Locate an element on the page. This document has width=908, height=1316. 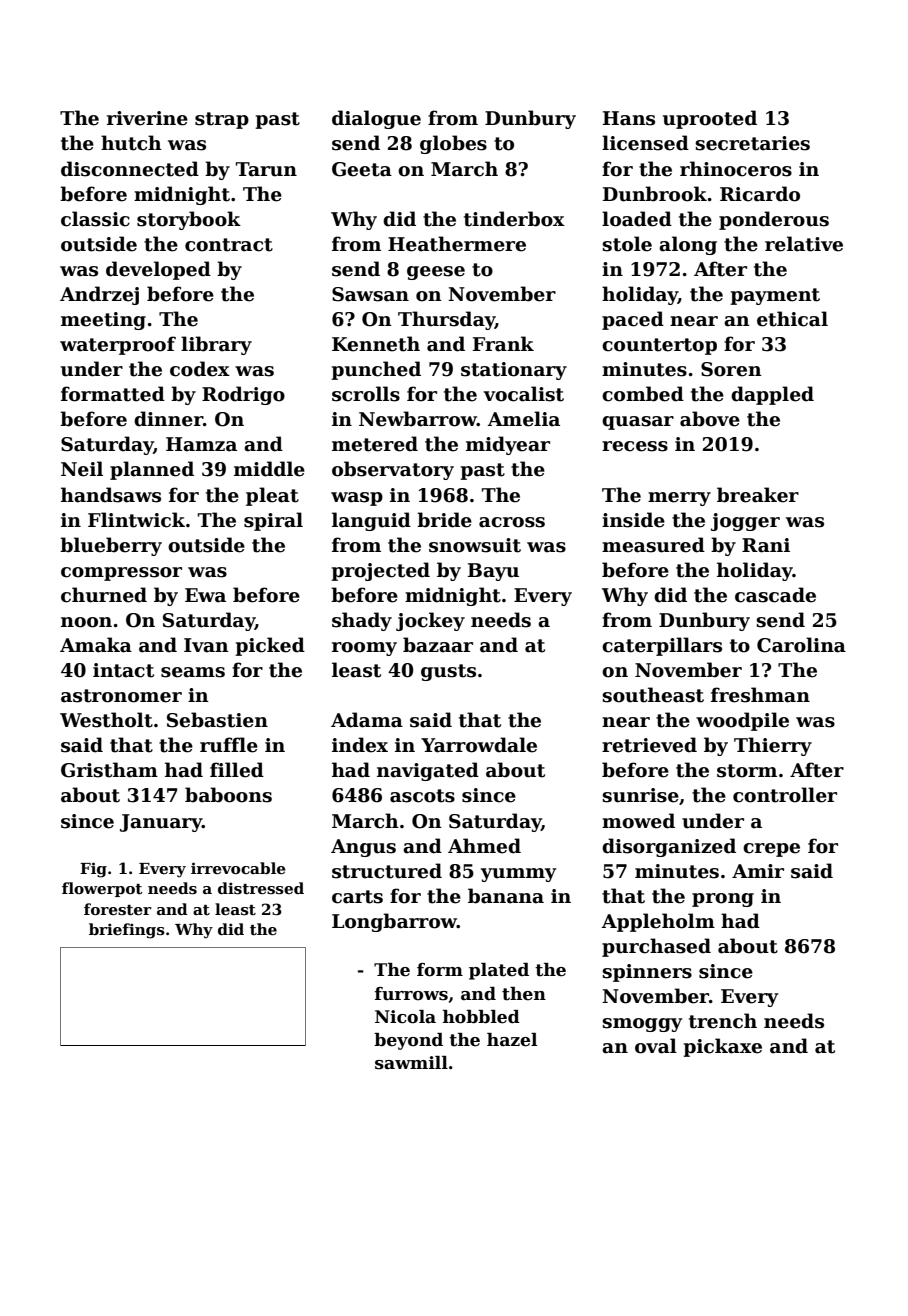
inside is located at coordinates (633, 520).
